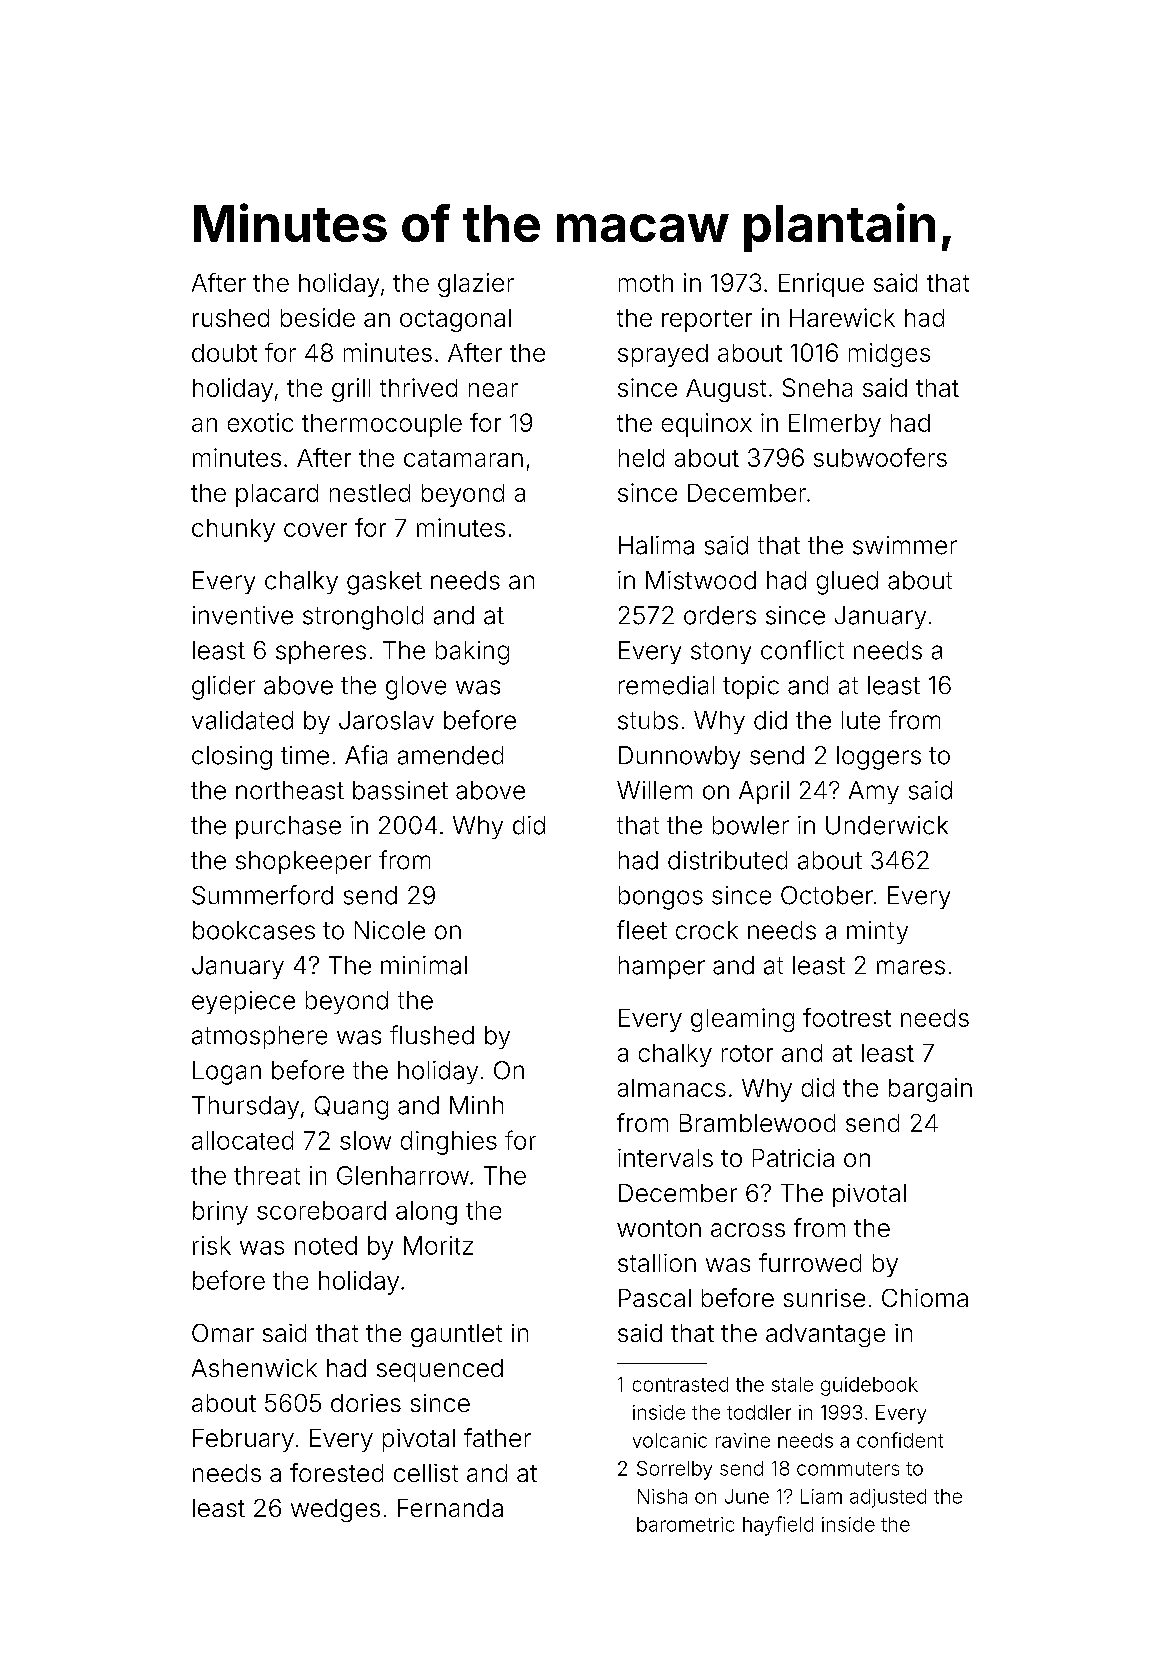 The width and height of the screenshot is (1165, 1654). Describe the element at coordinates (654, 790) in the screenshot. I see `Willem` at that location.
